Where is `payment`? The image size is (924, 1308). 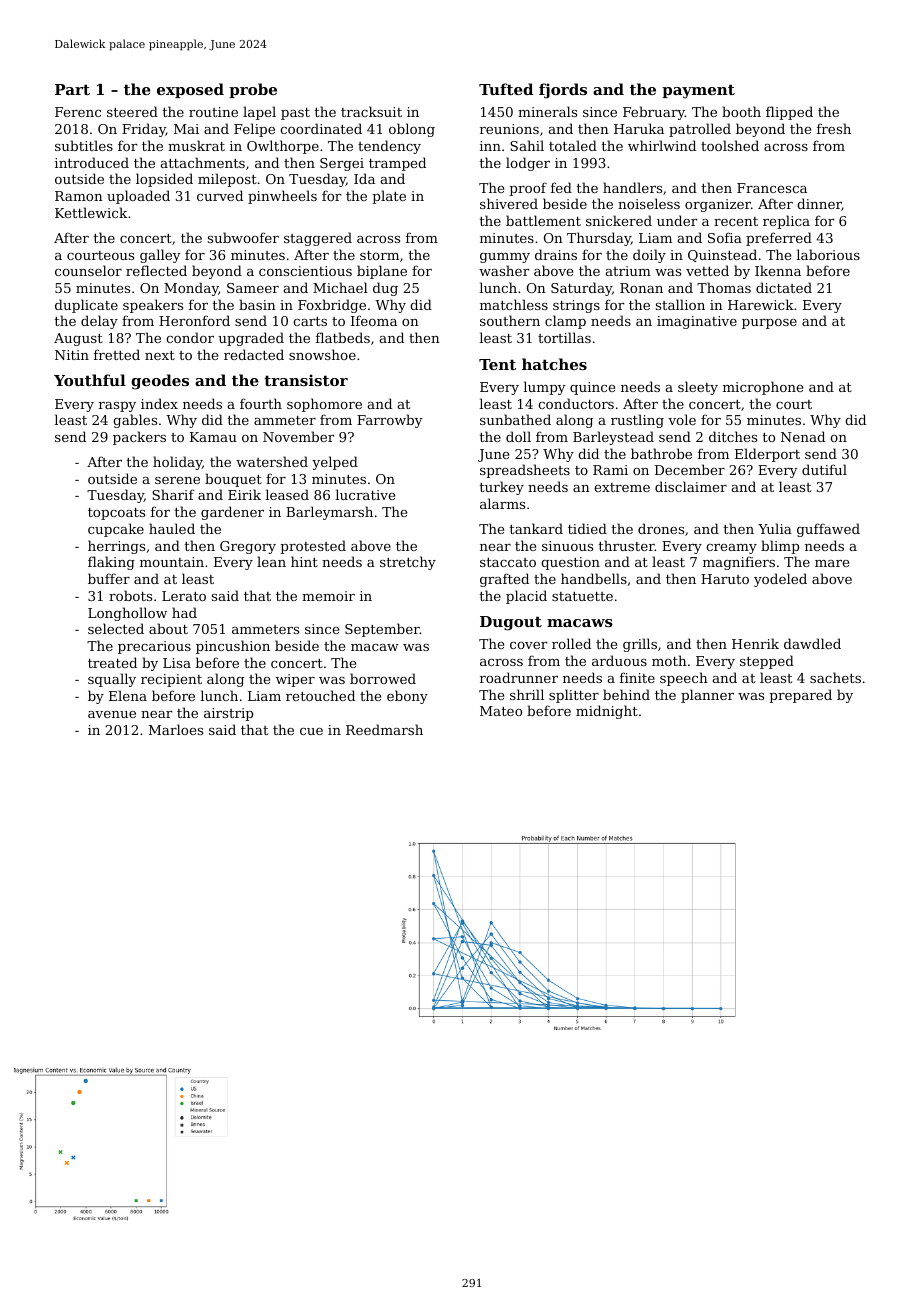
payment is located at coordinates (698, 91).
